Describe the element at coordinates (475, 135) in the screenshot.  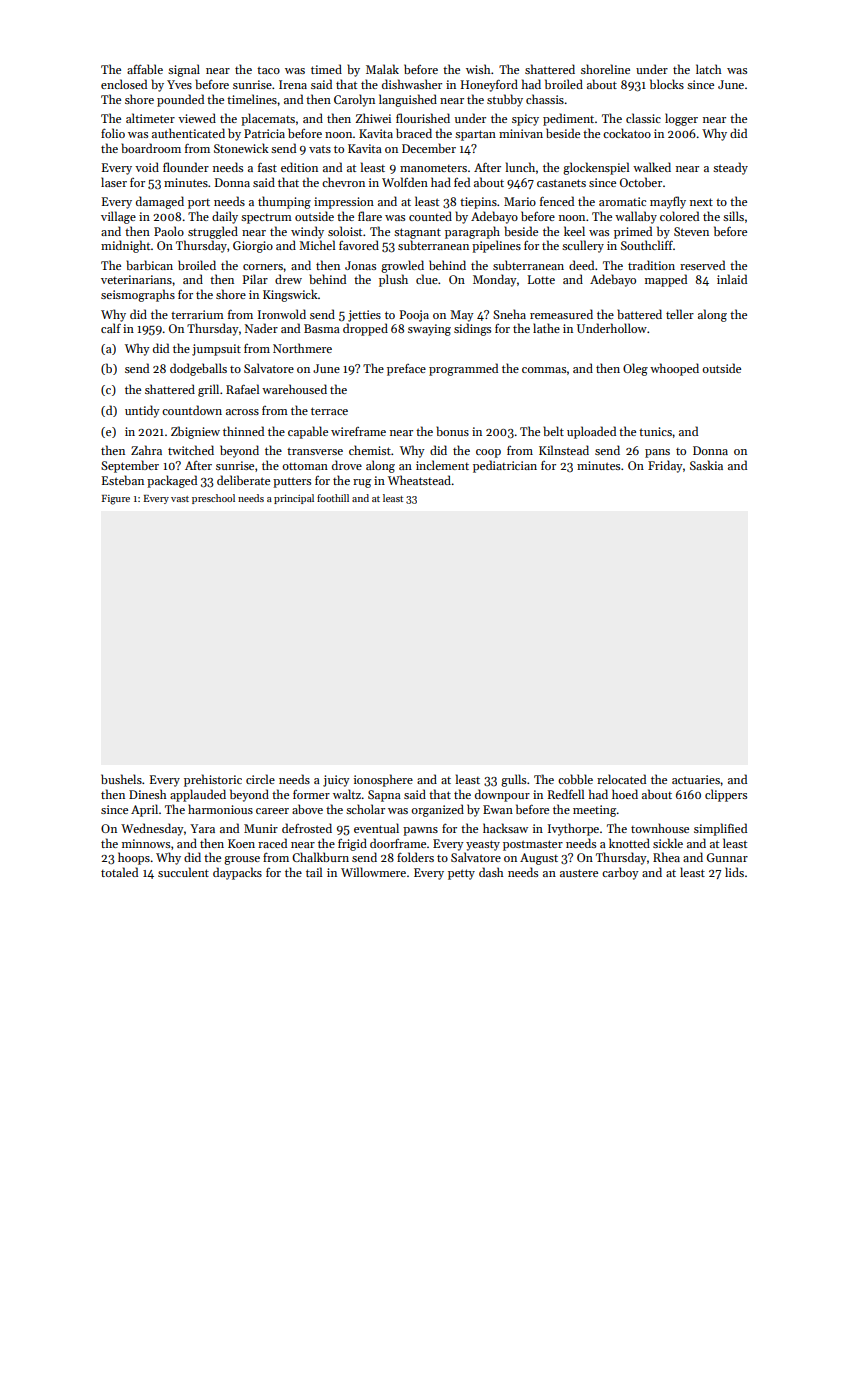
I see `spartan` at that location.
